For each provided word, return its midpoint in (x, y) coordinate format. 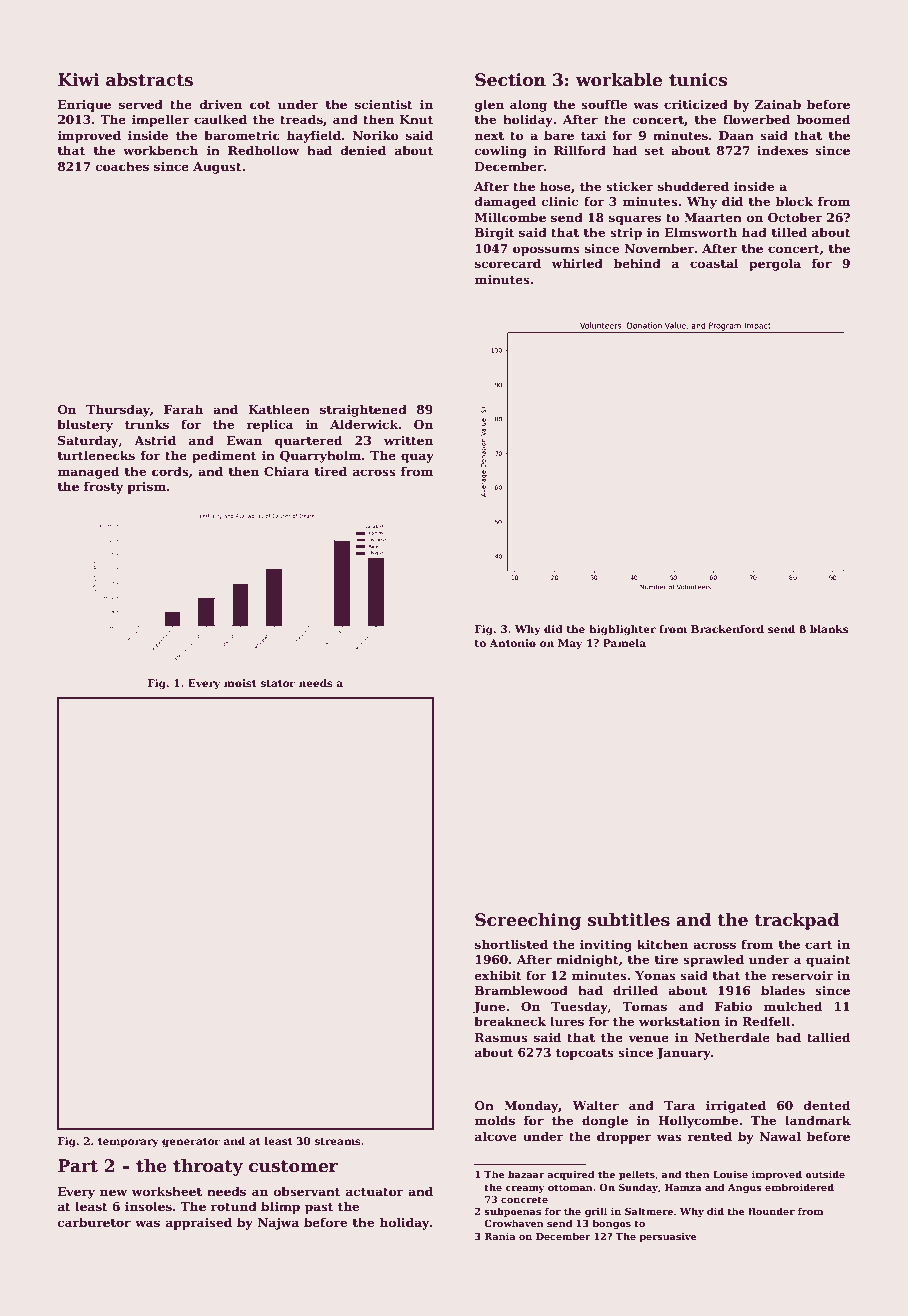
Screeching (528, 921)
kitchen (663, 944)
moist (240, 683)
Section (510, 80)
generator (191, 1143)
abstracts (149, 80)
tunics (698, 80)
